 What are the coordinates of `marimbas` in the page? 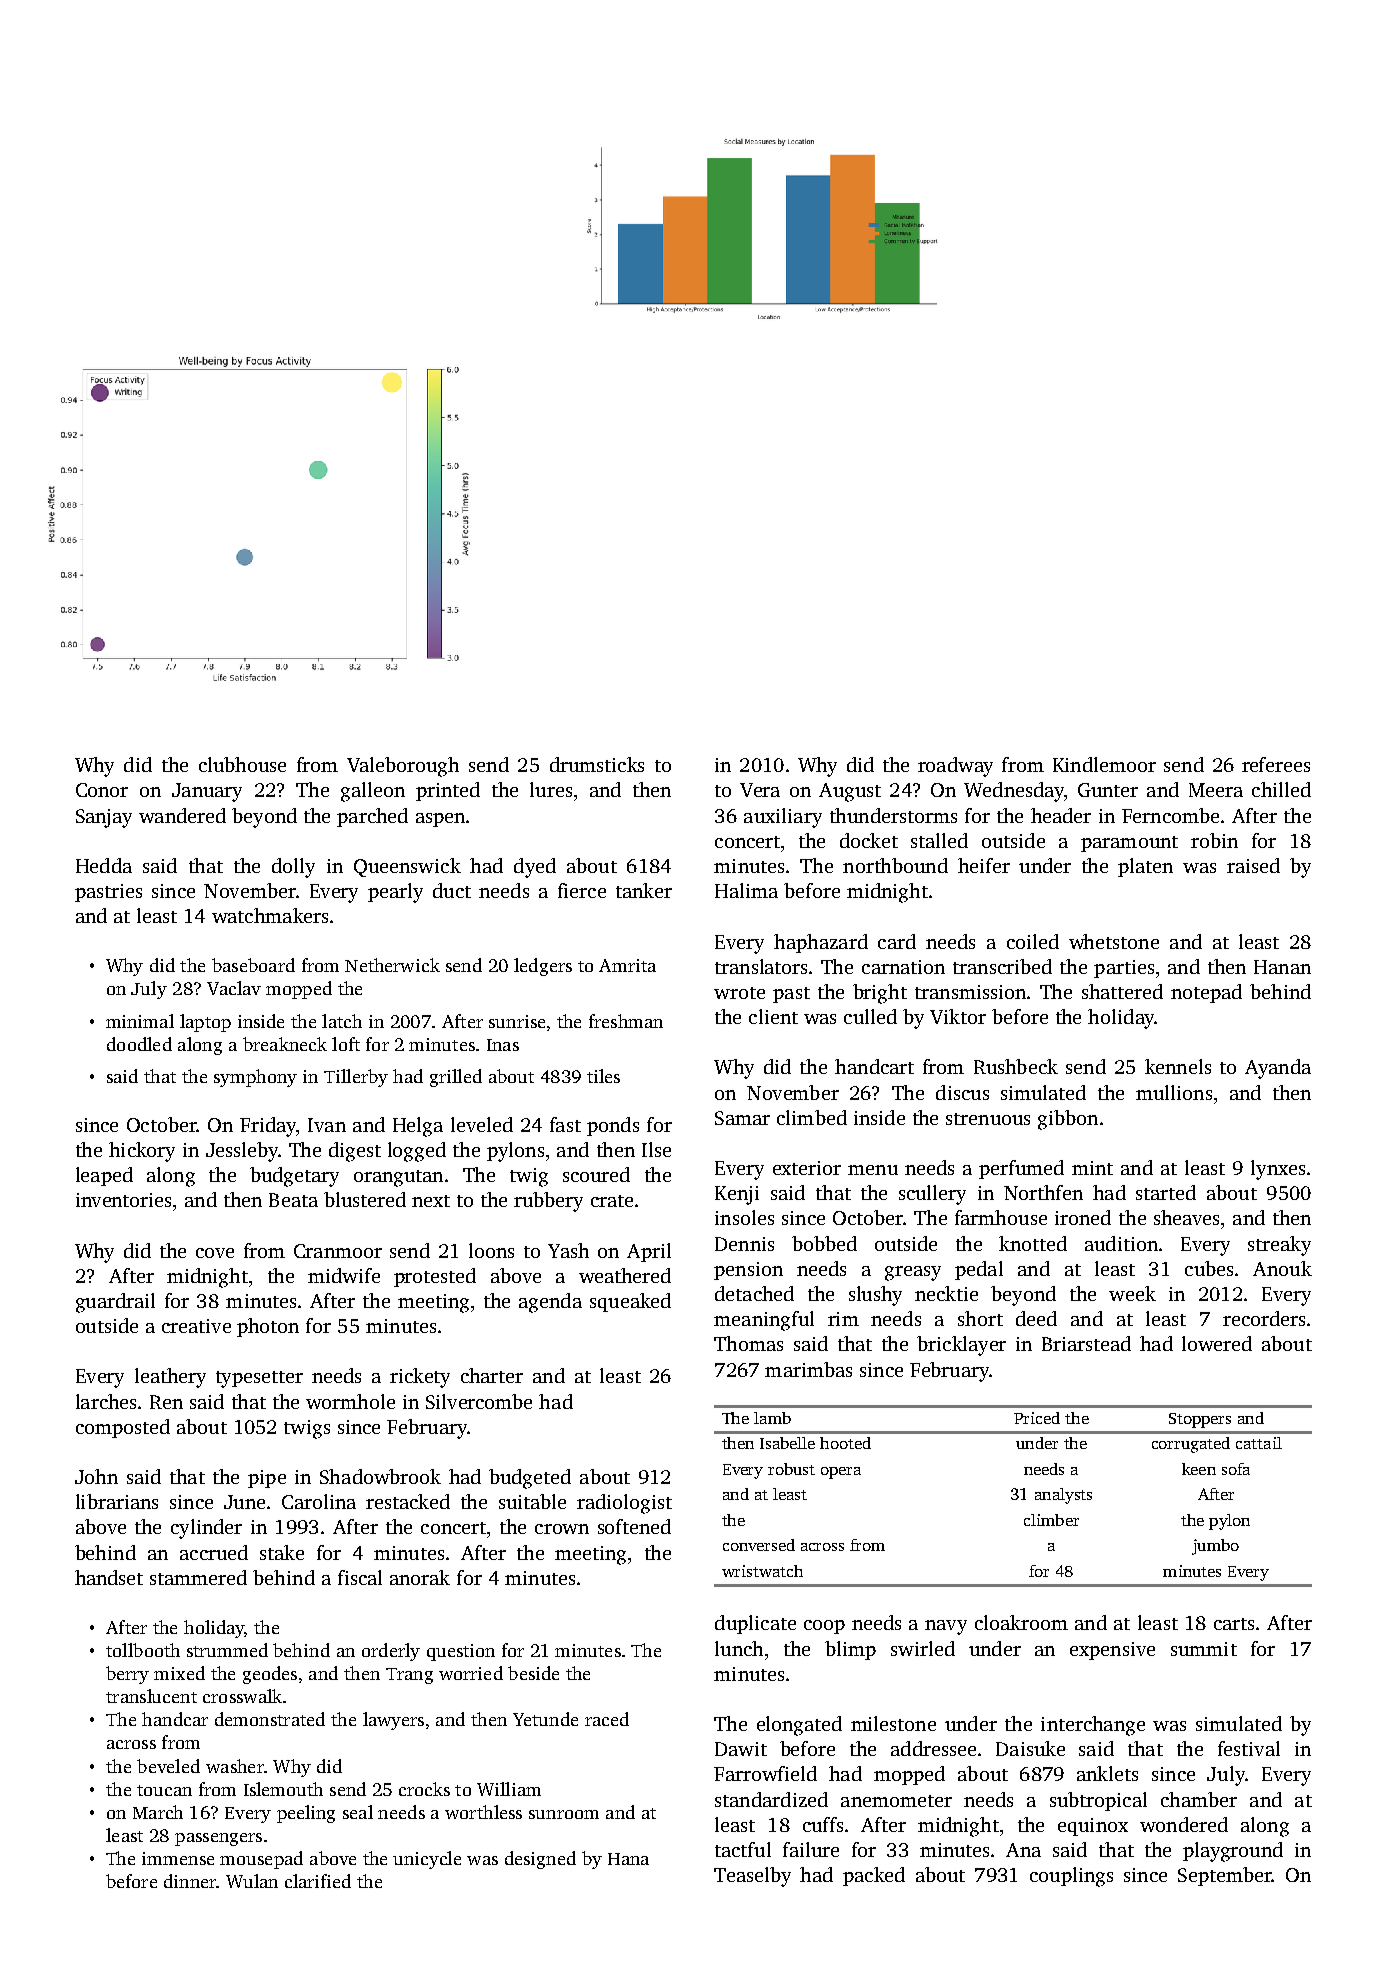 It's located at (808, 1369).
